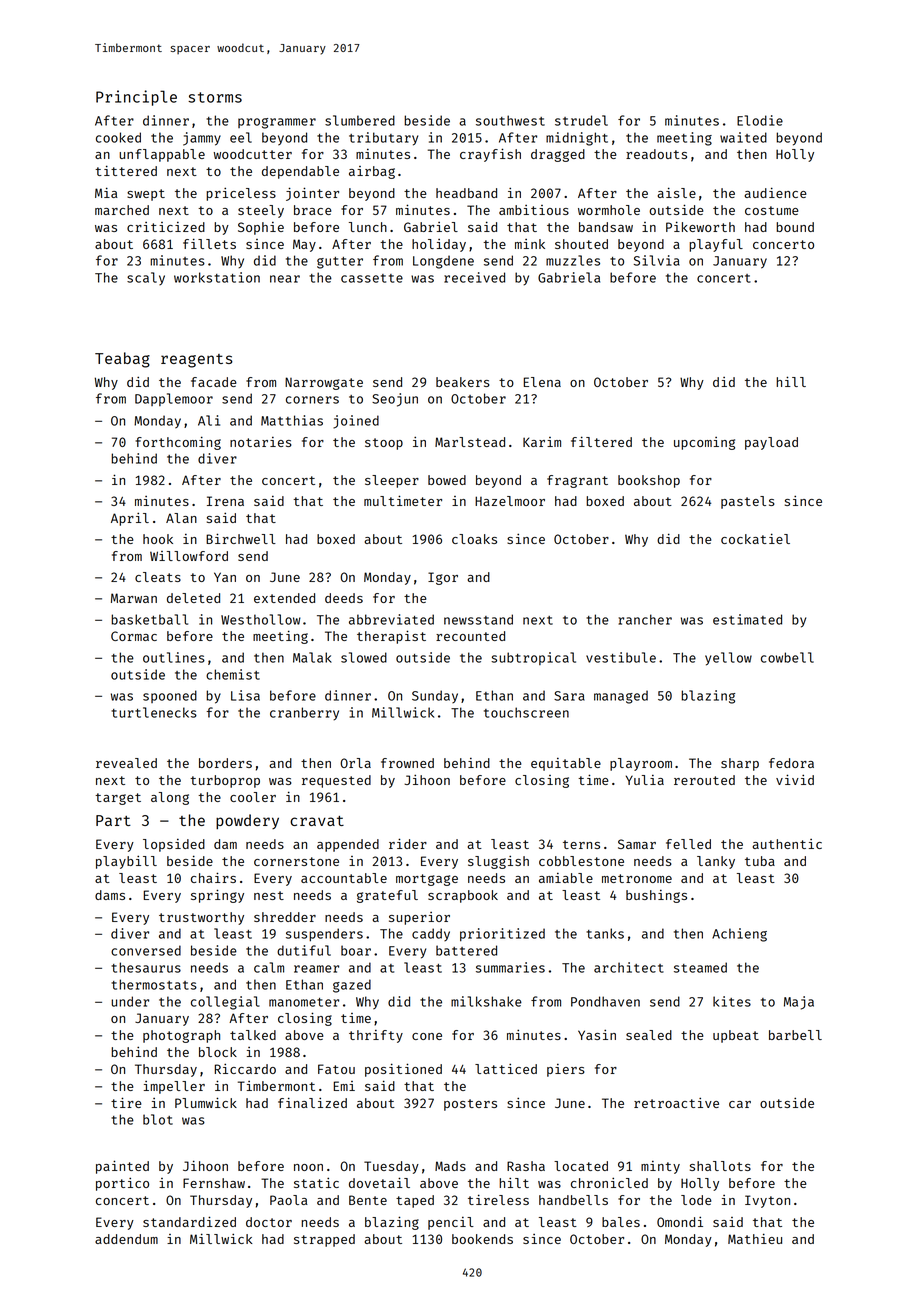 The width and height of the screenshot is (924, 1308). What do you see at coordinates (118, 799) in the screenshot?
I see `target` at bounding box center [118, 799].
